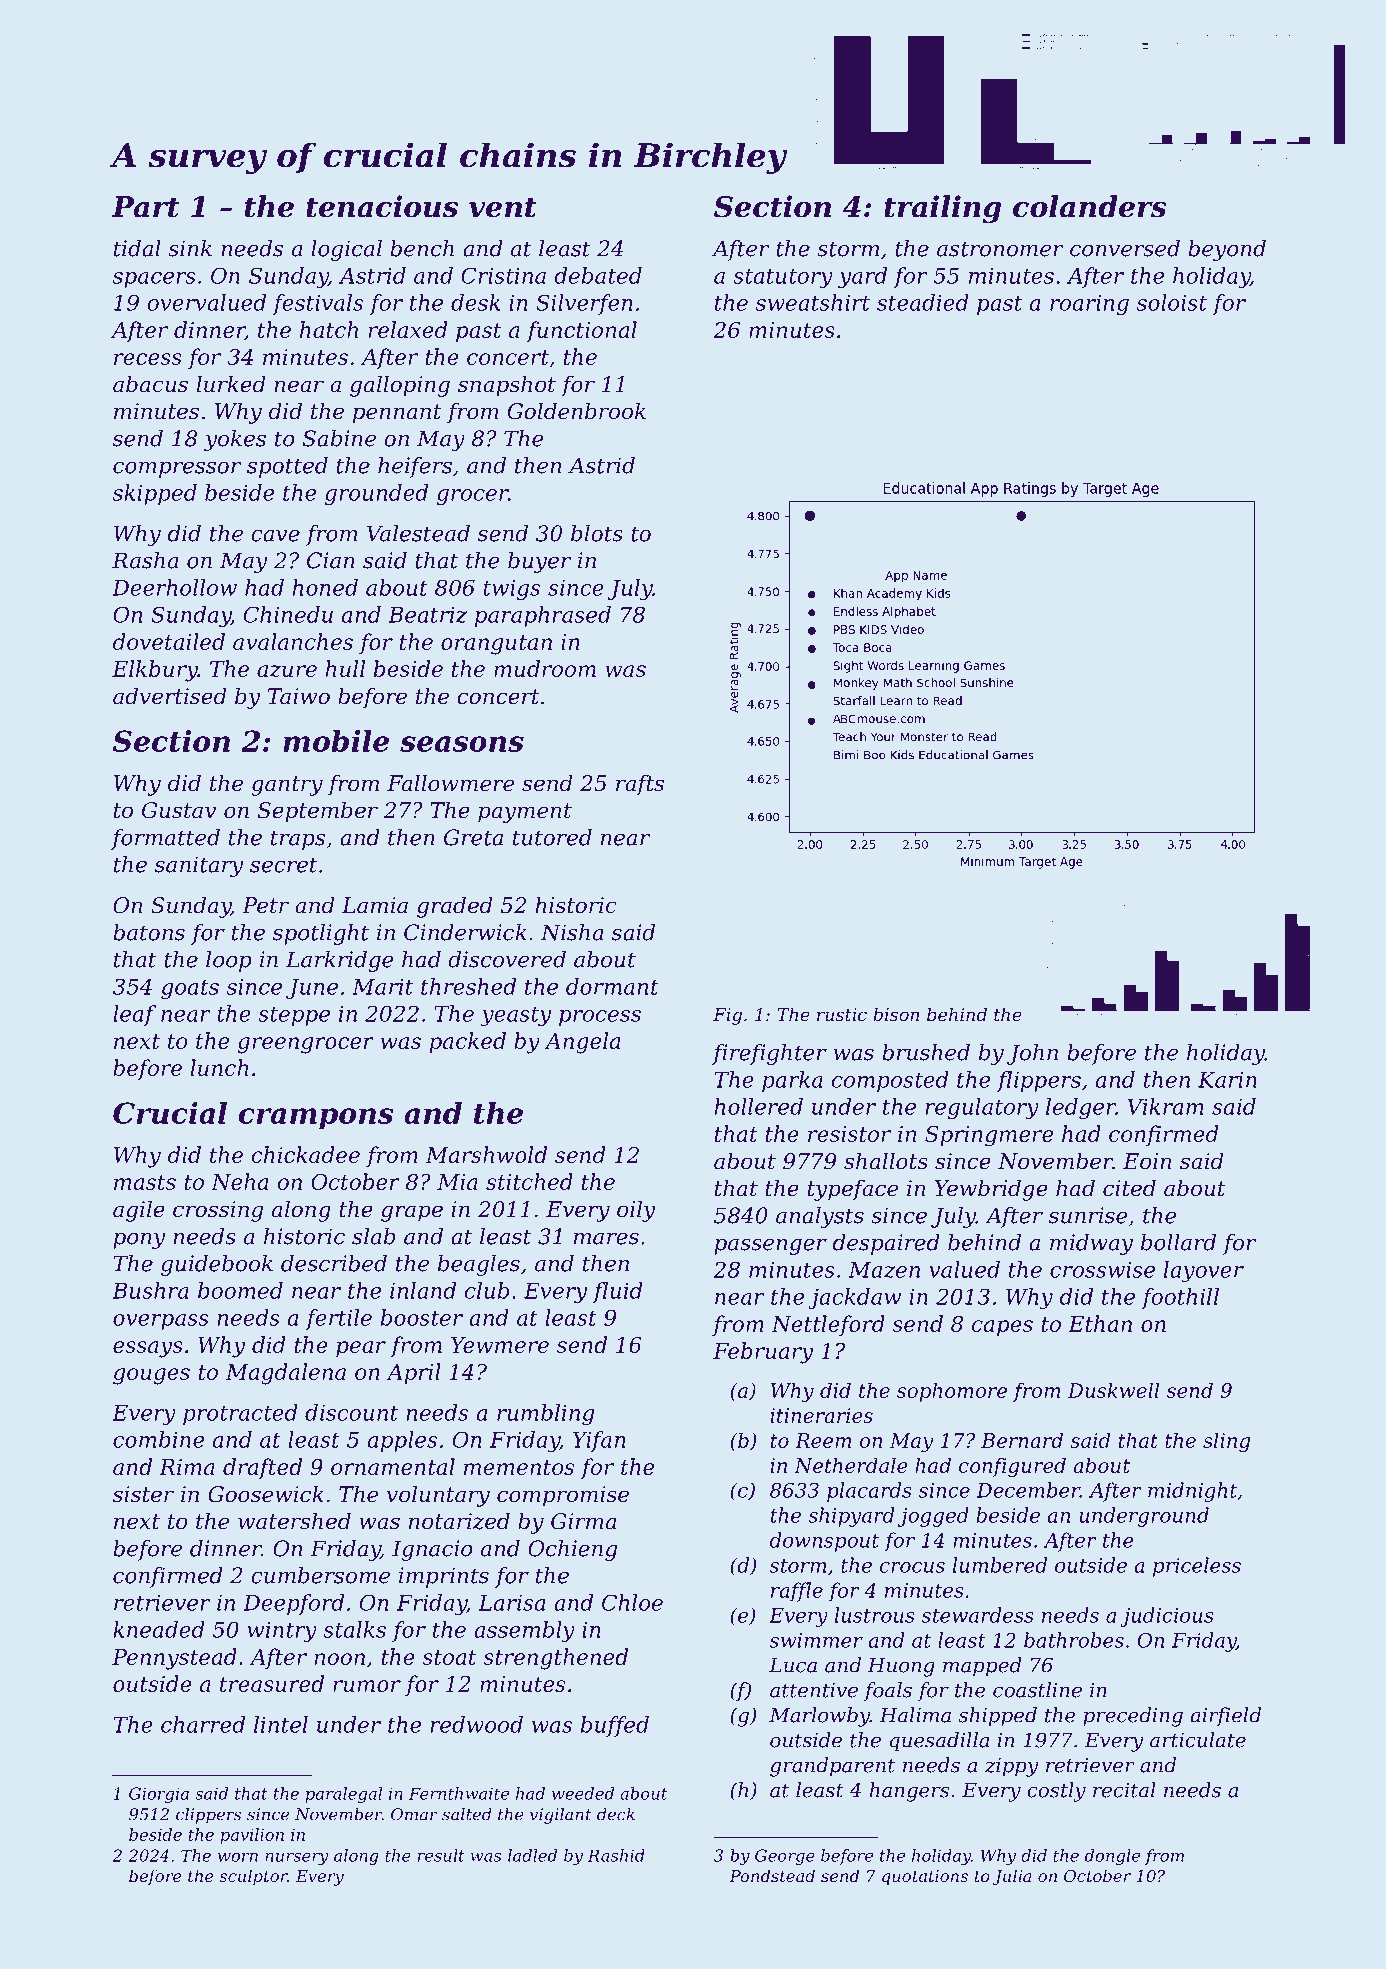 The image size is (1386, 1969). I want to click on analysts, so click(820, 1217).
